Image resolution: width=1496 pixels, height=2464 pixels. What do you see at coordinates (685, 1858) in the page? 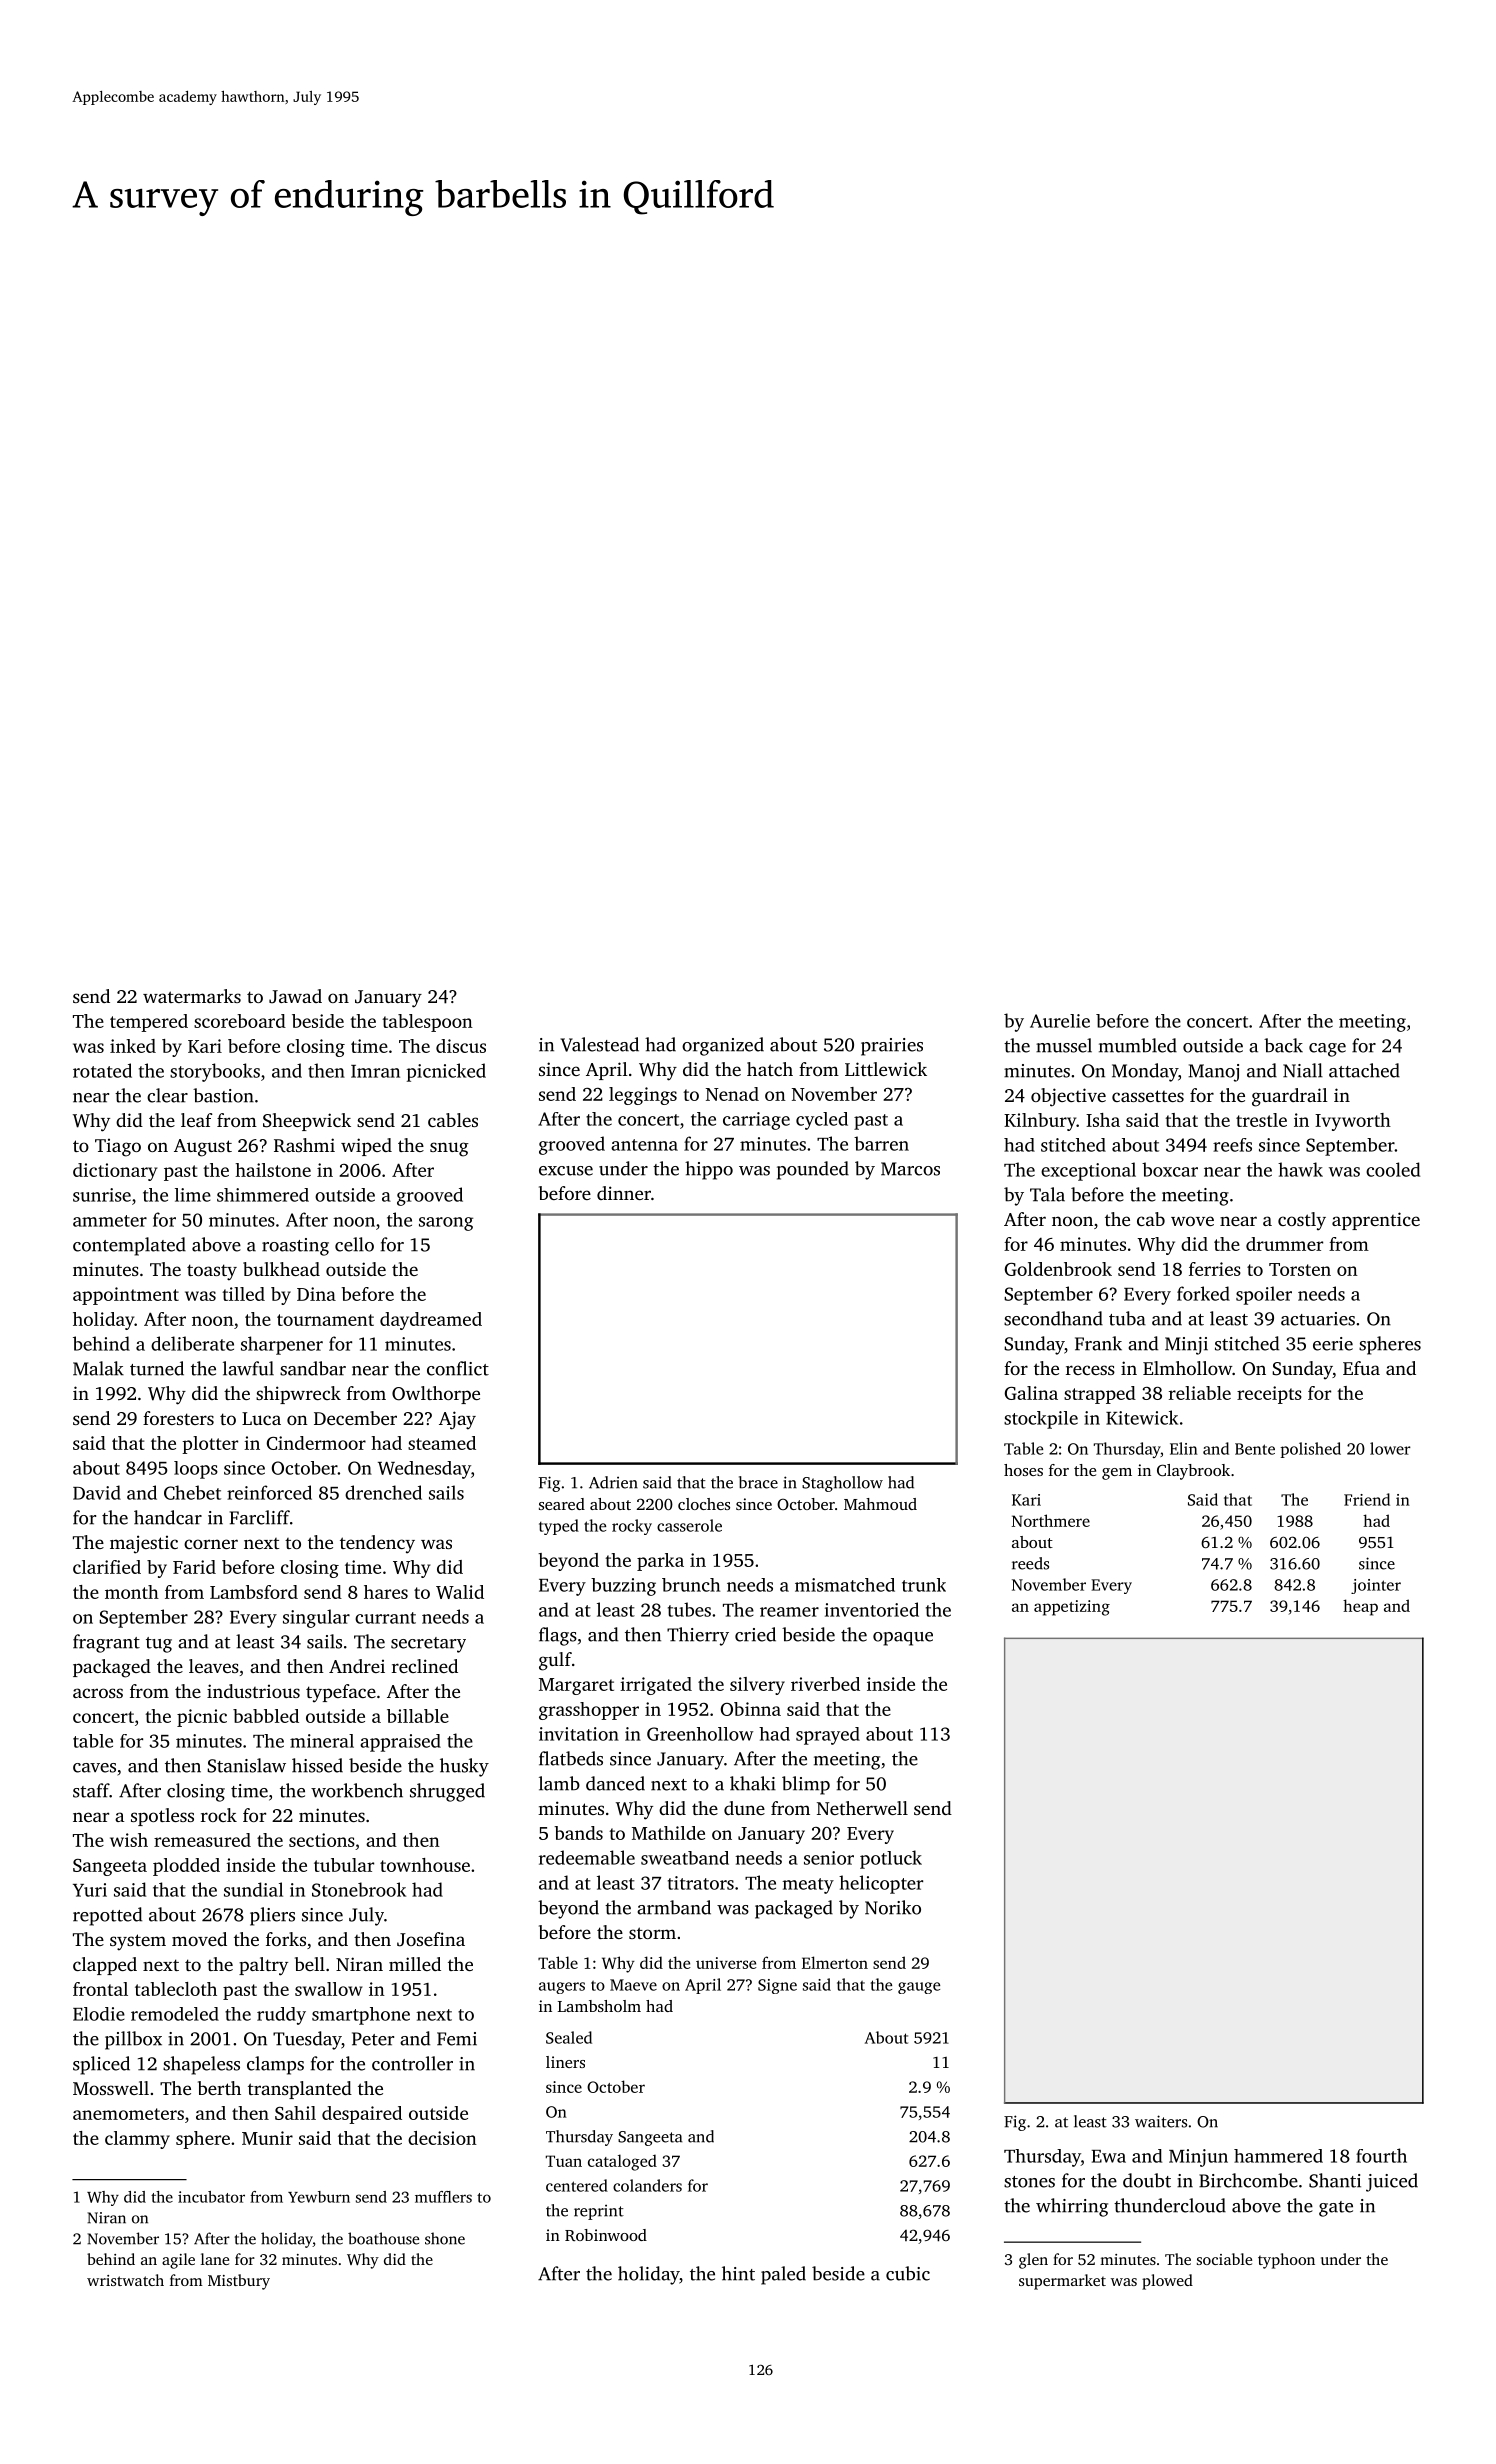
I see `sweatband` at bounding box center [685, 1858].
